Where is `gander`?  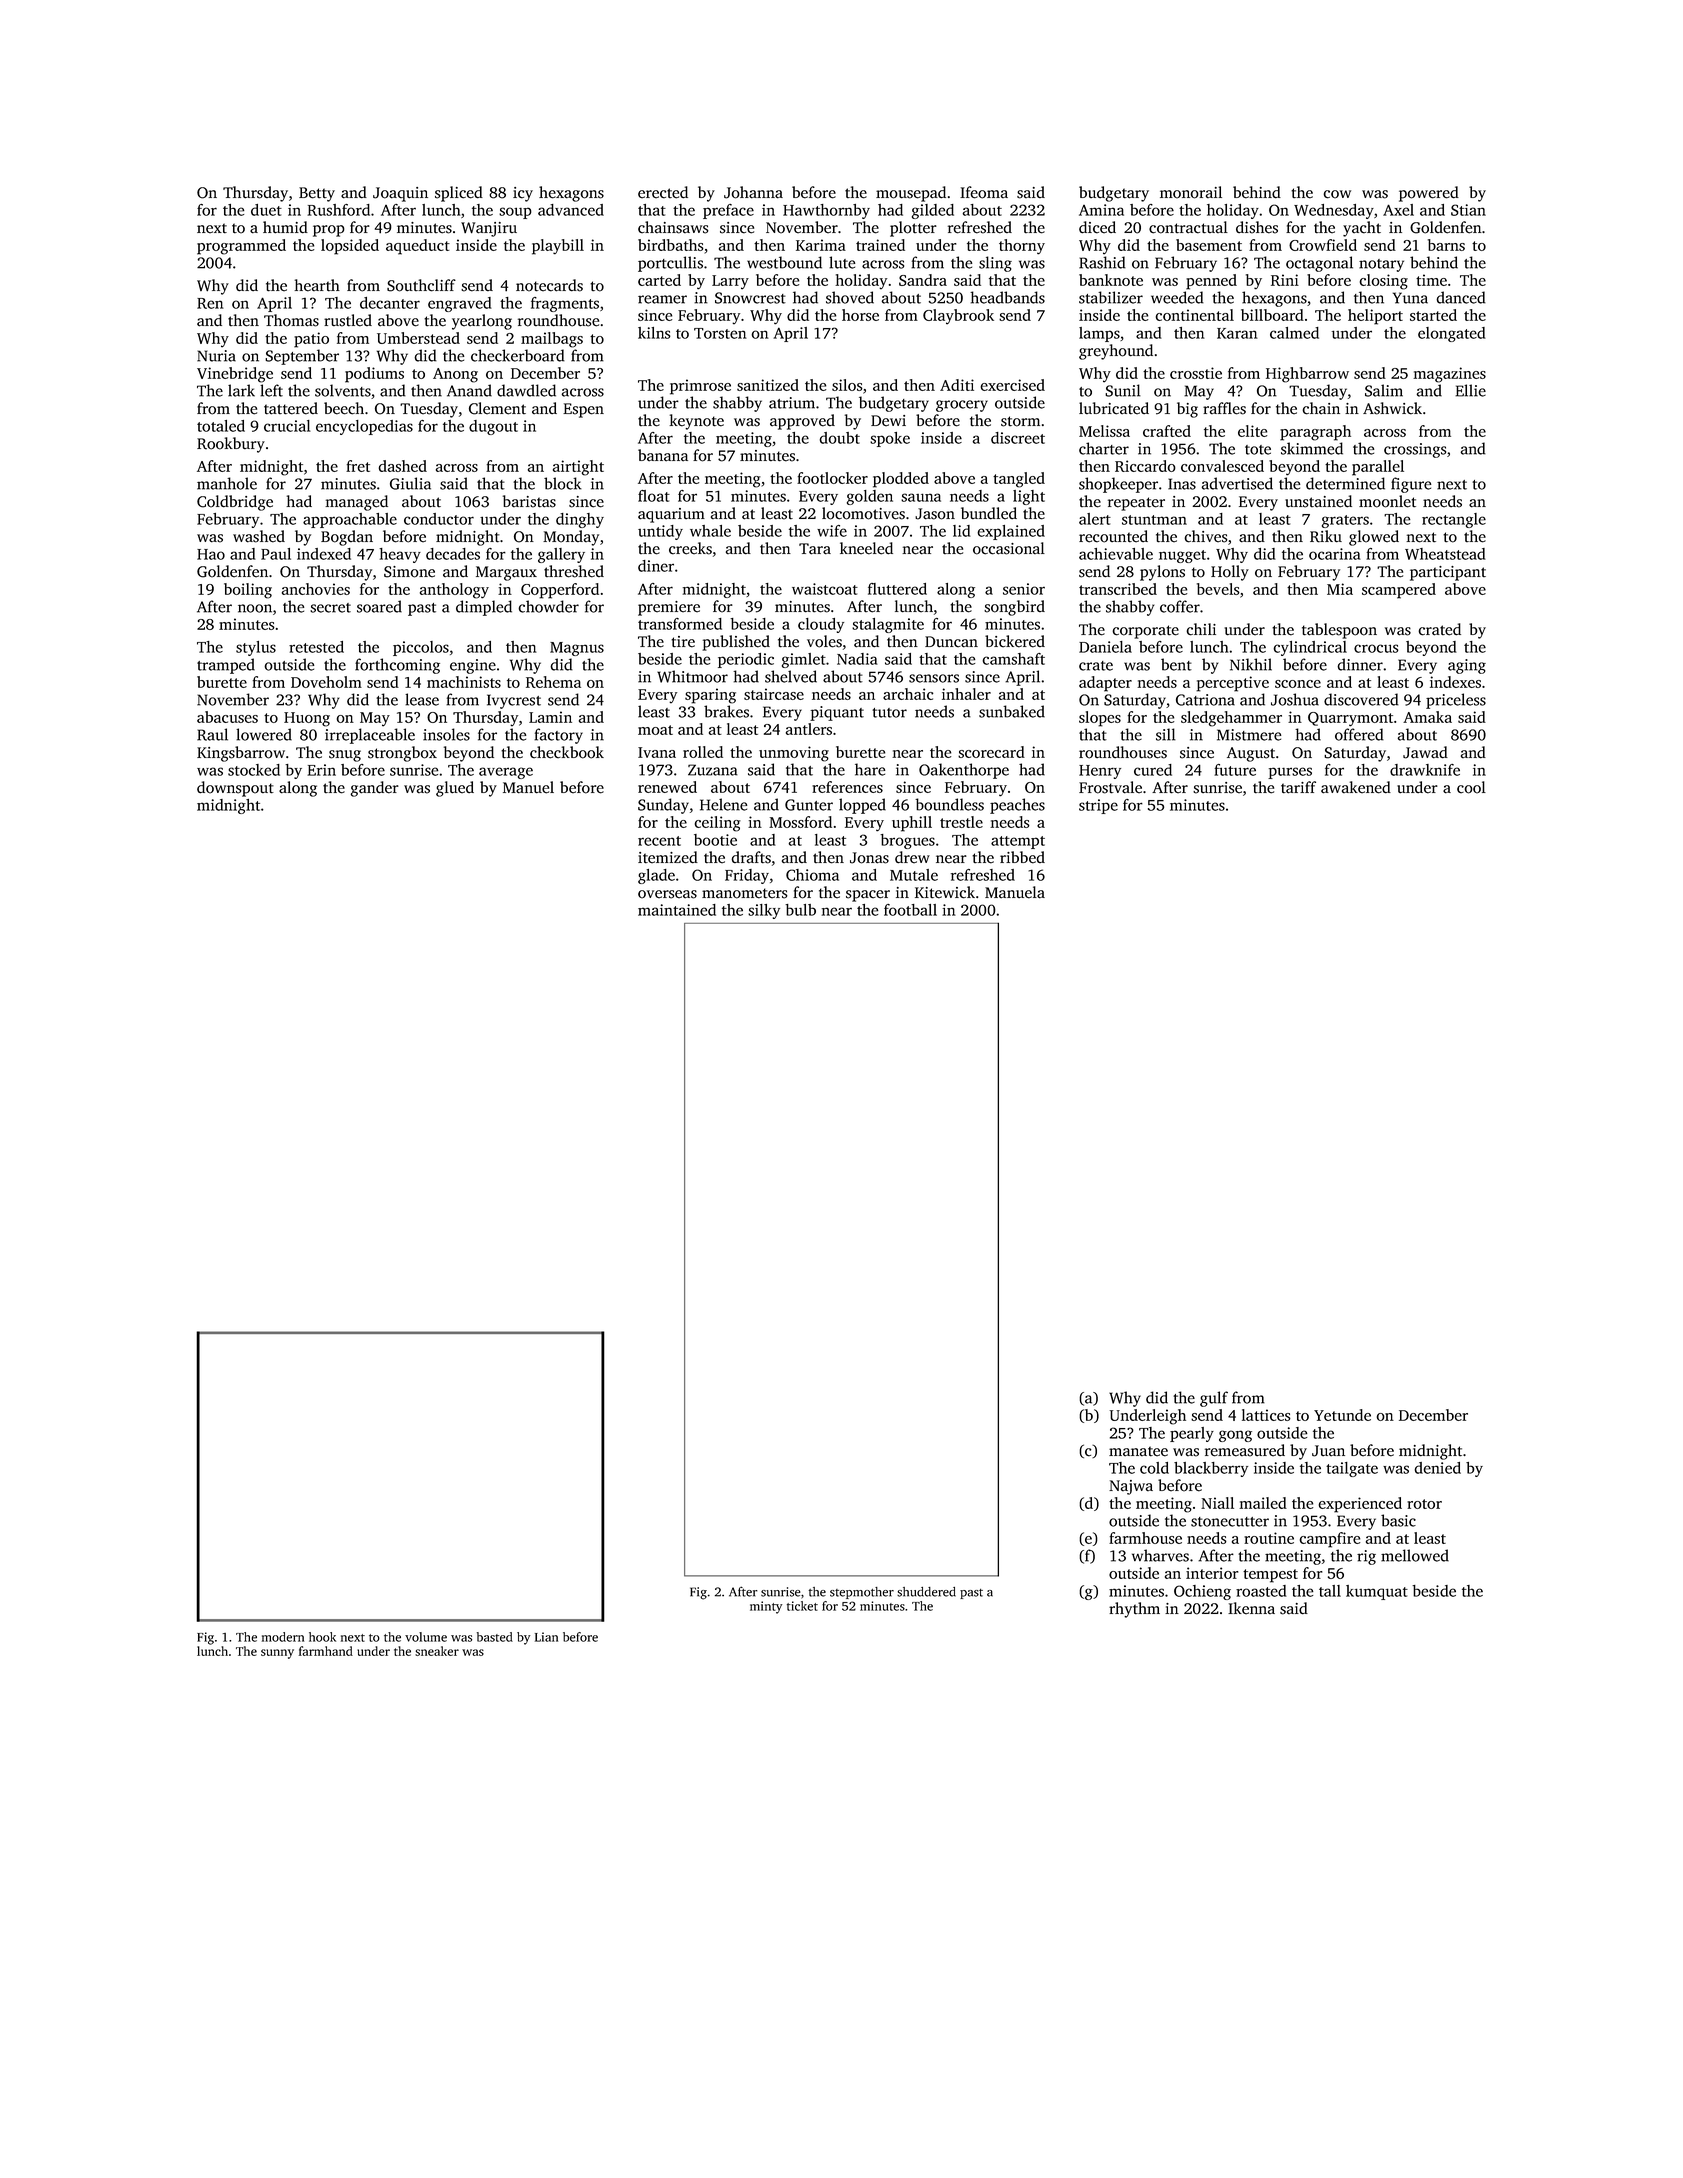
gander is located at coordinates (375, 789).
